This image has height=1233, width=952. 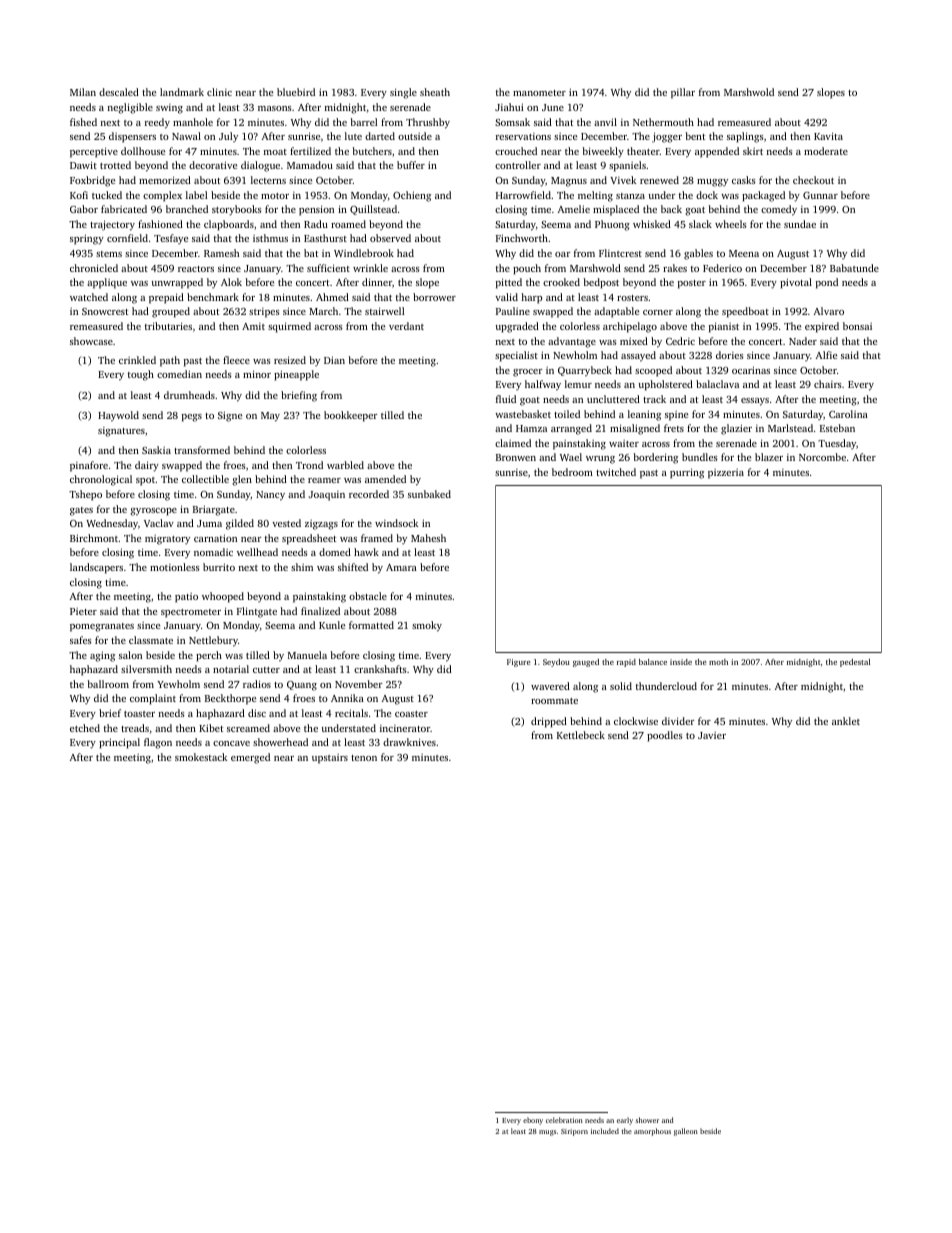 What do you see at coordinates (533, 1121) in the image?
I see `ebony` at bounding box center [533, 1121].
